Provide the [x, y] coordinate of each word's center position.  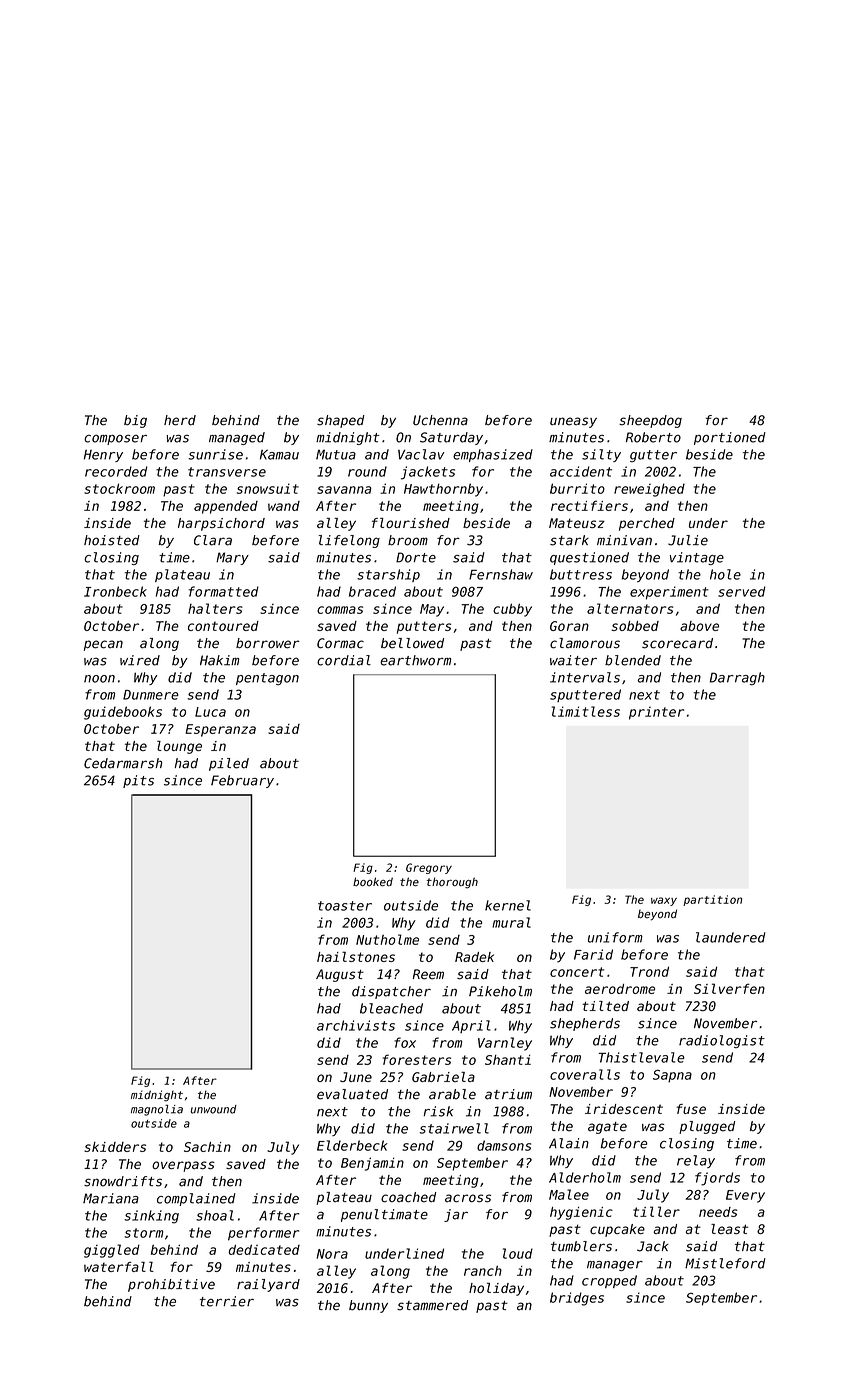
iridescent [624, 1109]
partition [712, 900]
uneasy [573, 422]
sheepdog [650, 421]
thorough [452, 883]
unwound [214, 1109]
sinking [151, 1217]
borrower [268, 643]
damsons [504, 1145]
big [135, 421]
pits [138, 781]
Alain [569, 1143]
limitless [586, 711]
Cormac [340, 643]
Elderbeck [352, 1145]
